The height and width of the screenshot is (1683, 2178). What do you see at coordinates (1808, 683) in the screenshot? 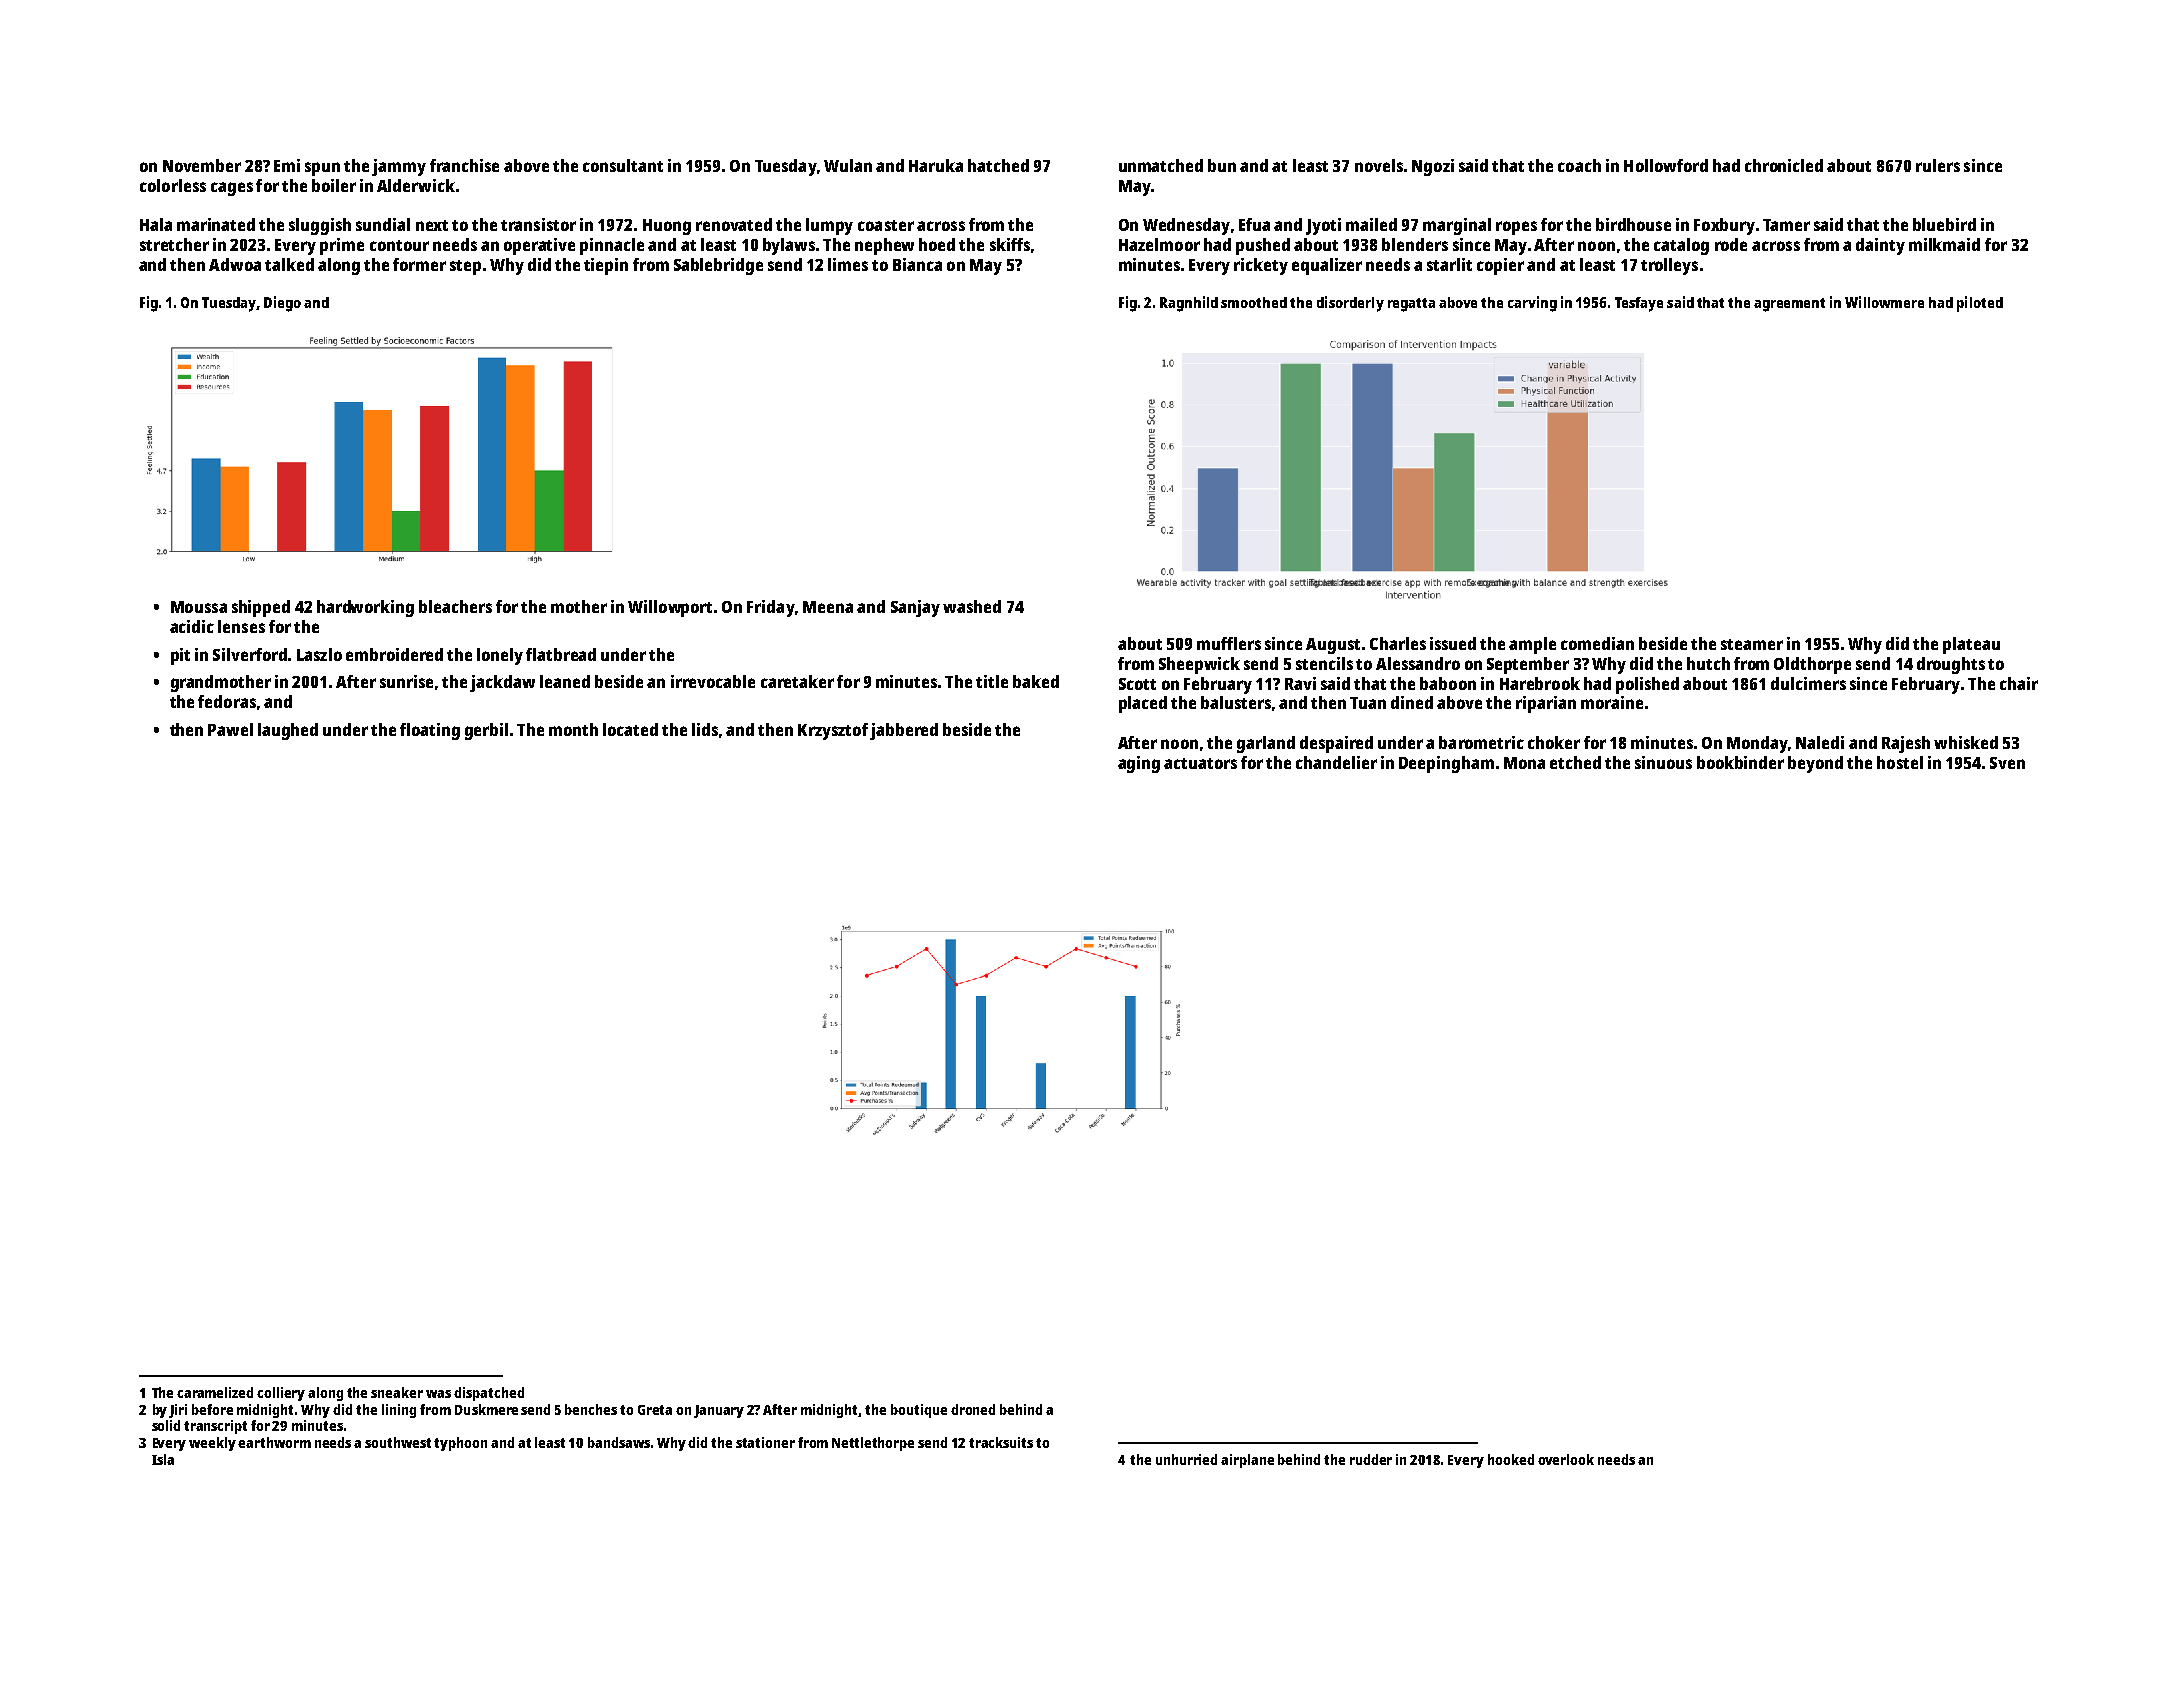
I see `dulcimers` at bounding box center [1808, 683].
